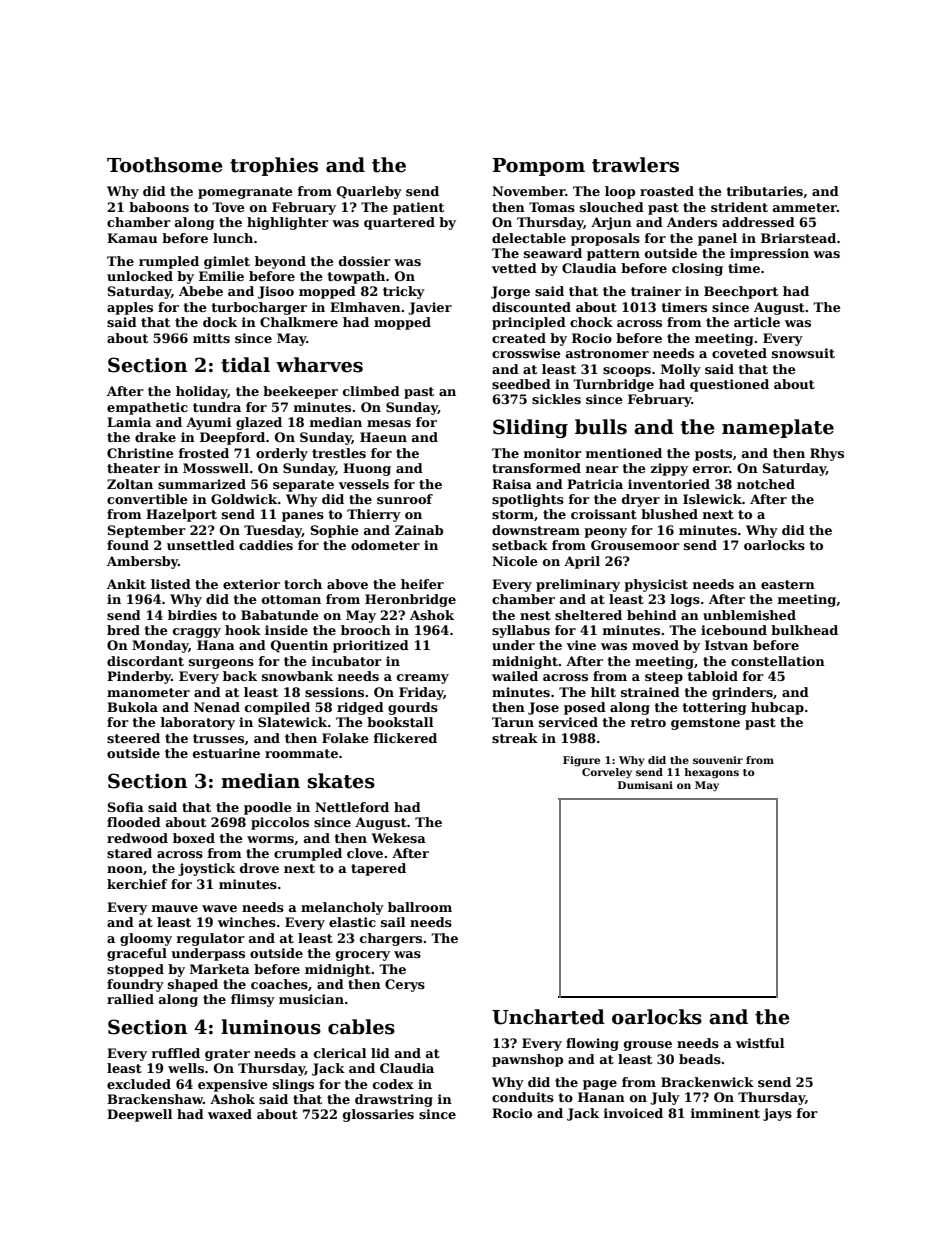 This image has width=952, height=1233. I want to click on snowsuit, so click(803, 353).
